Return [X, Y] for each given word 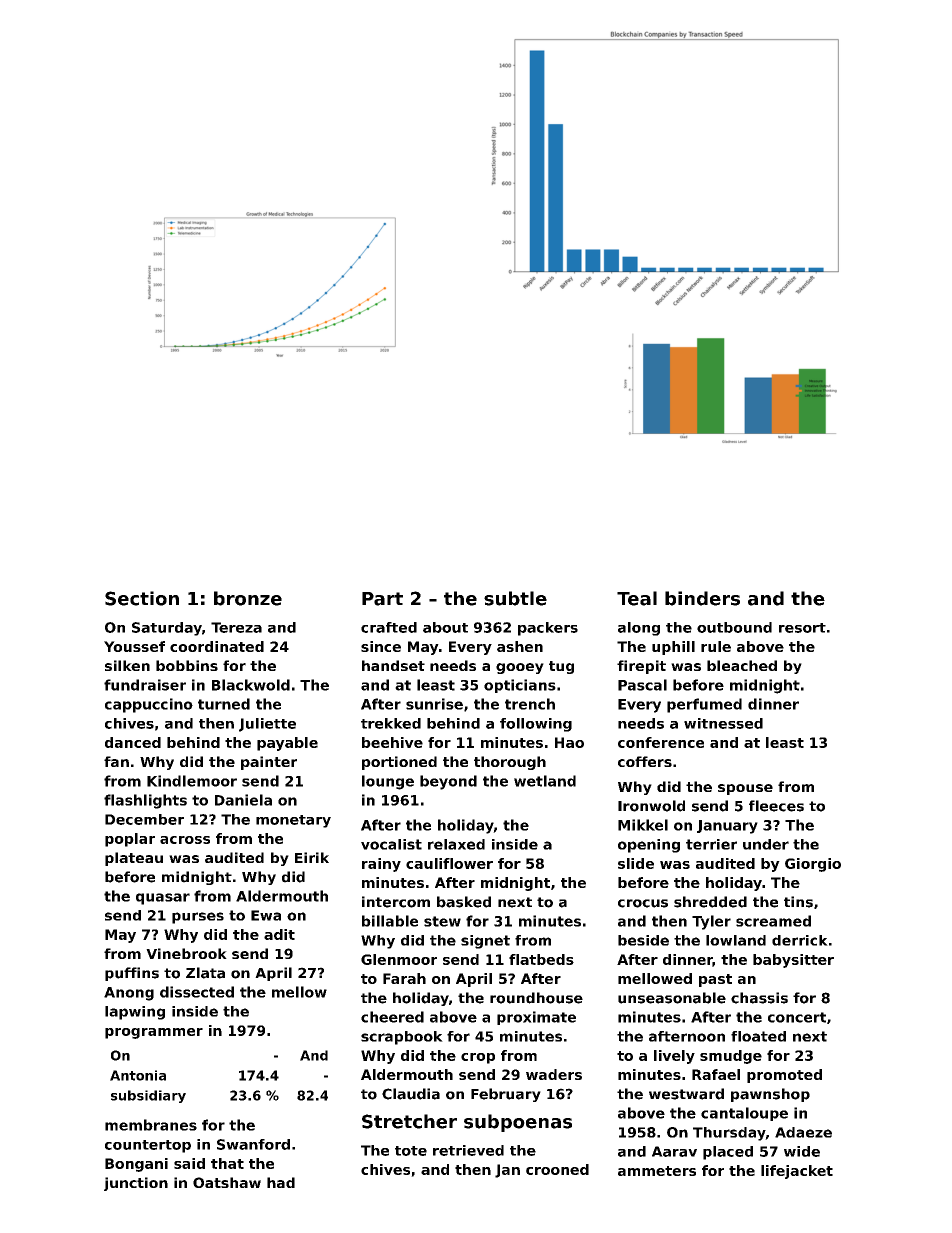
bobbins [187, 665]
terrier [711, 844]
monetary [293, 821]
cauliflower [449, 863]
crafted [389, 627]
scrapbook [402, 1038]
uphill [673, 648]
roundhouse [536, 998]
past [715, 980]
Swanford [253, 1144]
